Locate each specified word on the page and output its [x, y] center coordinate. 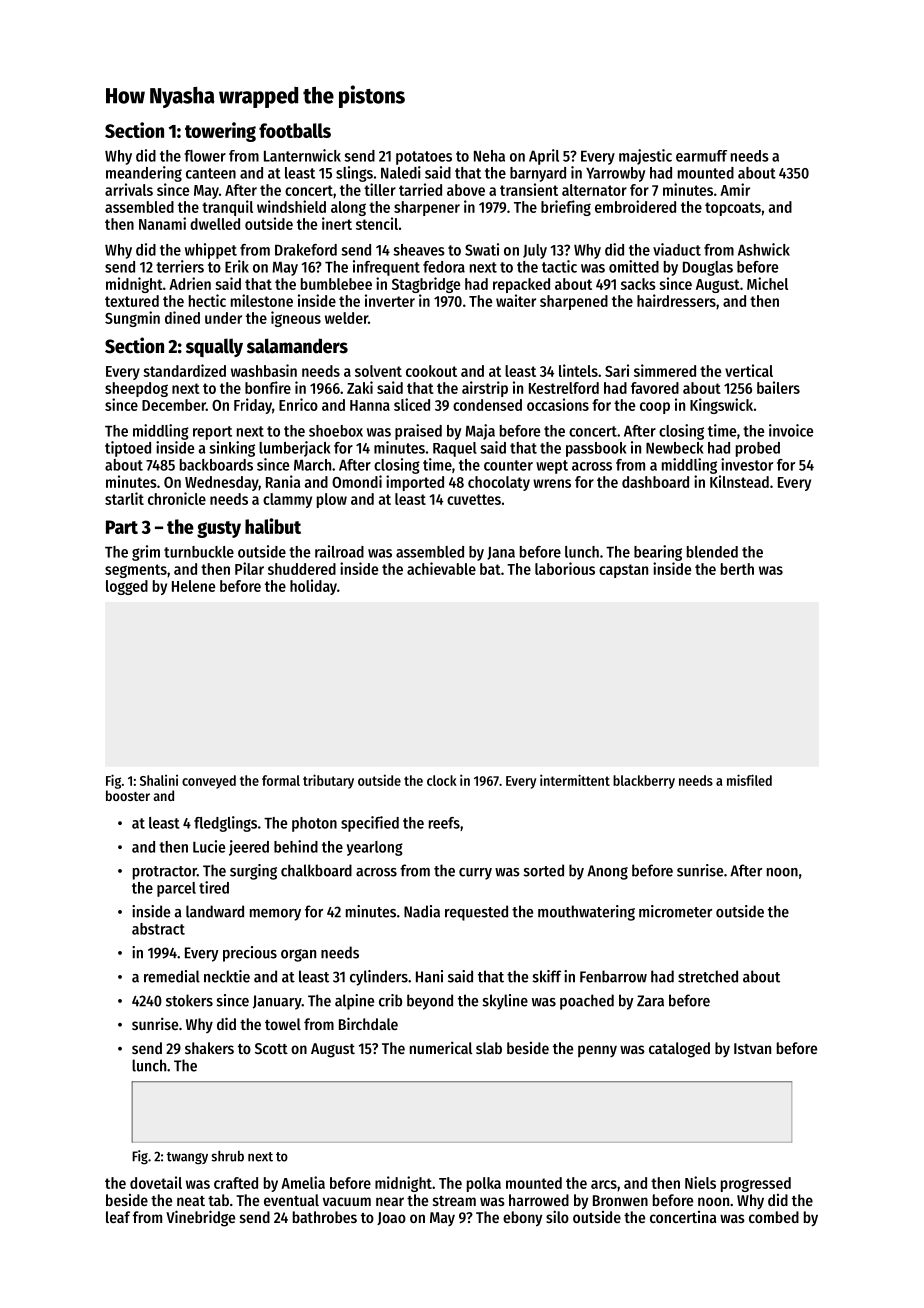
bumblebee [336, 284]
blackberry [644, 782]
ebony [522, 1219]
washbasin [264, 370]
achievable [441, 568]
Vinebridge [200, 1218]
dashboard [655, 482]
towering [220, 132]
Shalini [159, 780]
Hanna [370, 405]
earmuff [701, 156]
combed [774, 1217]
